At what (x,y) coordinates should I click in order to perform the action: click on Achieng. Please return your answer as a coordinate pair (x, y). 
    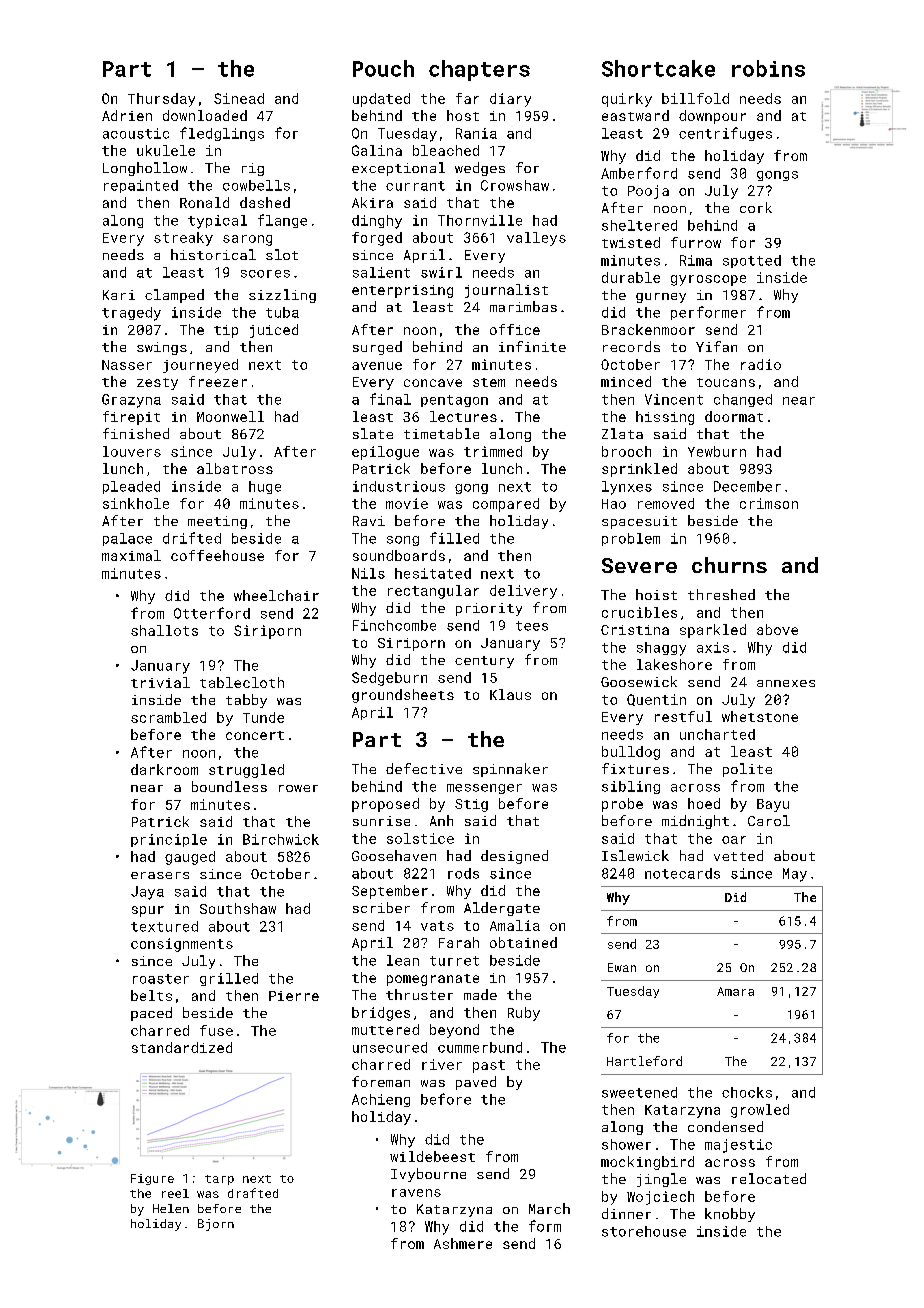
    Looking at the image, I should click on (381, 1100).
